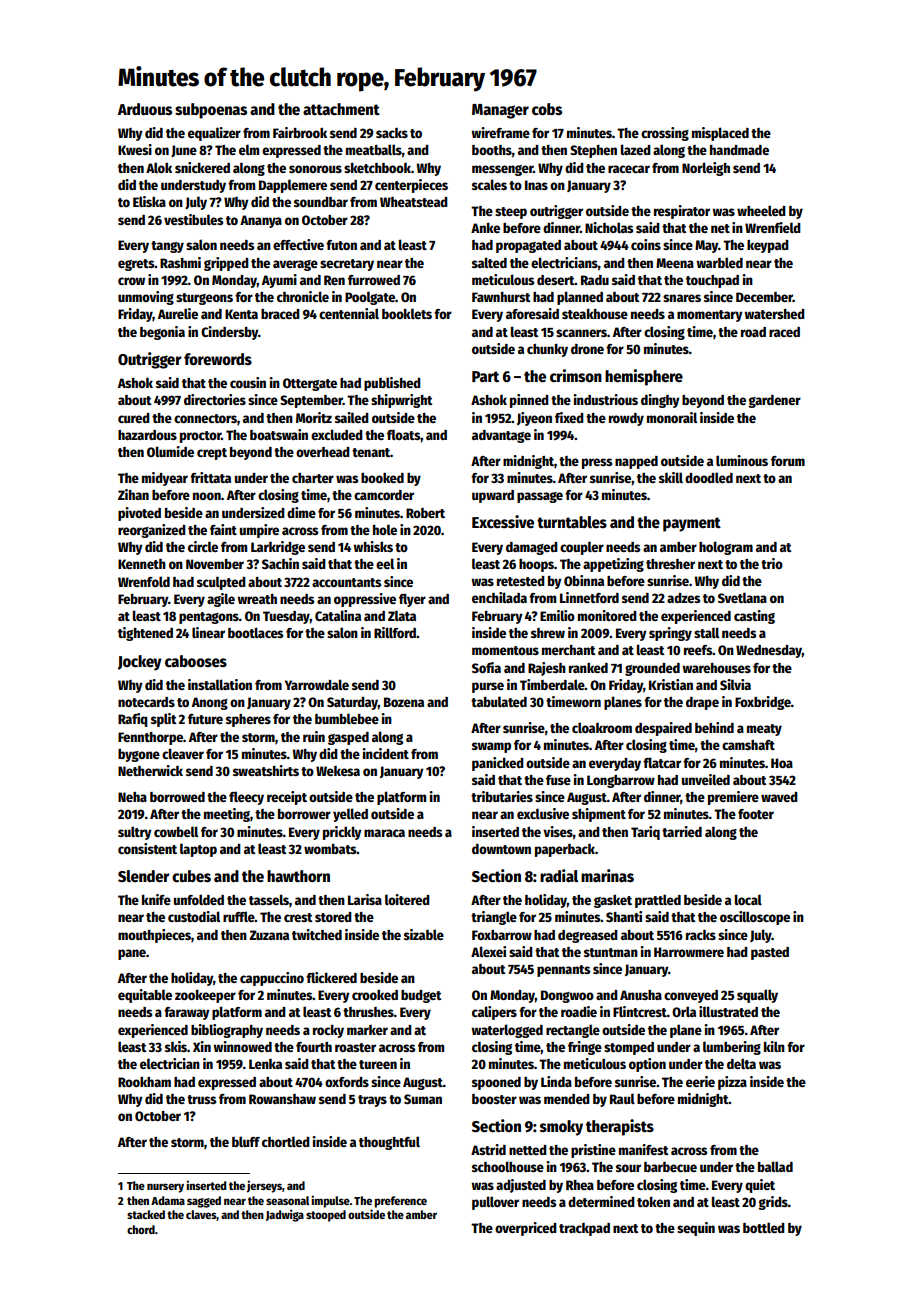  What do you see at coordinates (764, 1227) in the image?
I see `bottled` at bounding box center [764, 1227].
